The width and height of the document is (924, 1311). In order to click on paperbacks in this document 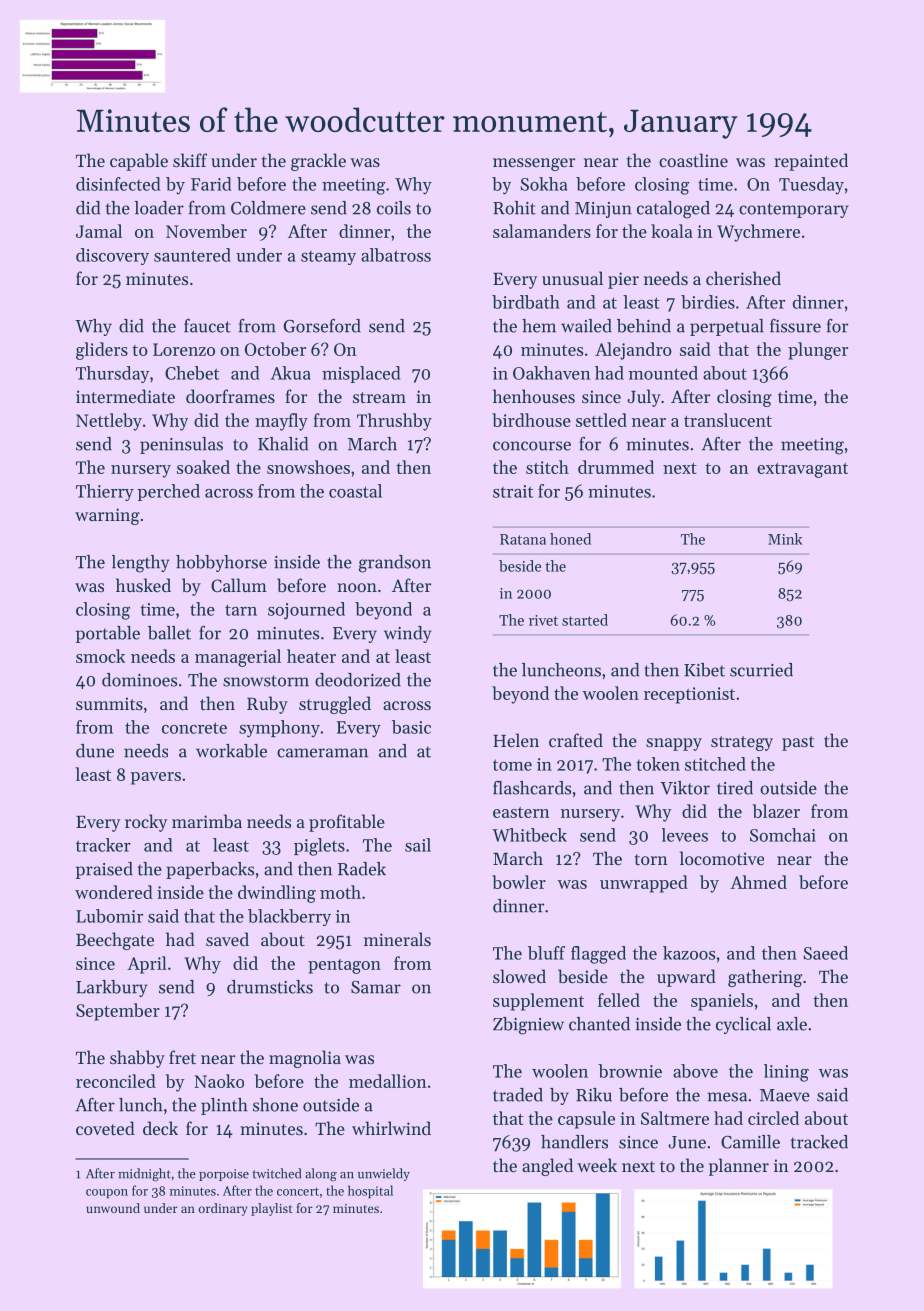, I will do `click(210, 870)`.
